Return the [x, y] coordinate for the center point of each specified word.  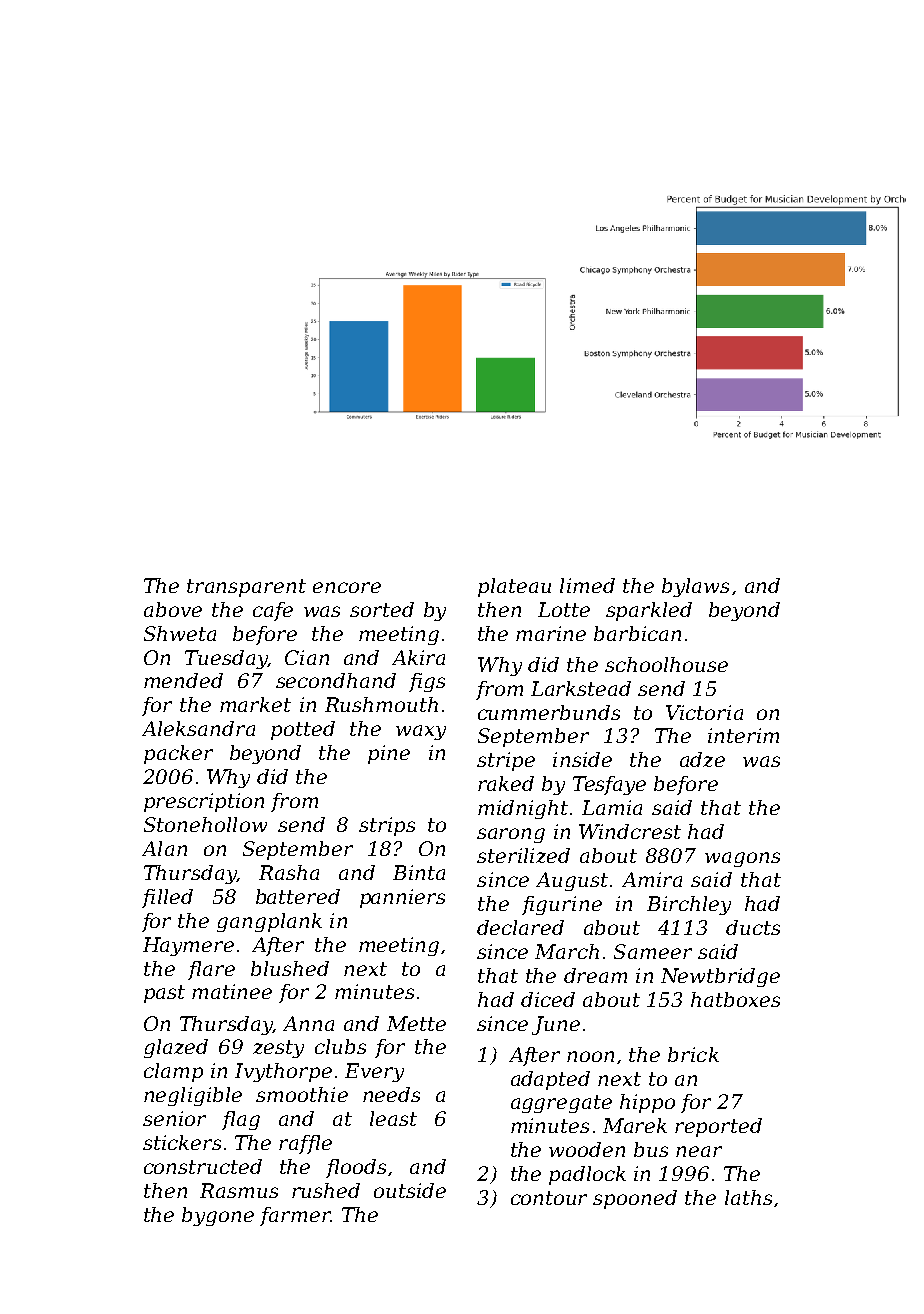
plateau [514, 587]
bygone [218, 1216]
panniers [402, 898]
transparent [246, 588]
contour [549, 1198]
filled [167, 898]
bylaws [695, 587]
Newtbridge [720, 977]
